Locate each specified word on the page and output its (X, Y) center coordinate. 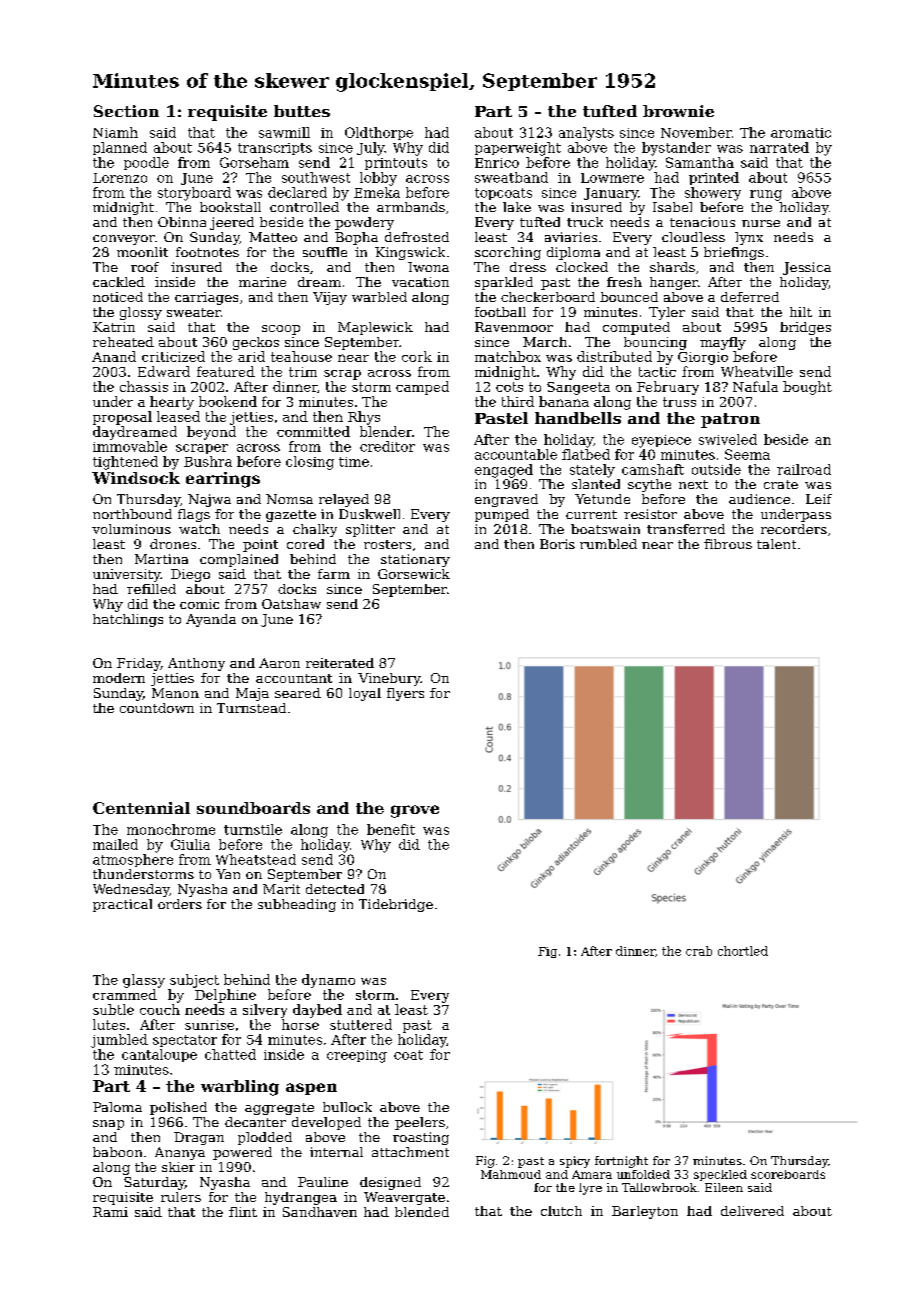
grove (415, 811)
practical (122, 905)
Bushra (208, 461)
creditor (387, 446)
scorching (508, 253)
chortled (743, 951)
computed (636, 328)
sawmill (284, 132)
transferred (686, 529)
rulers (181, 1197)
